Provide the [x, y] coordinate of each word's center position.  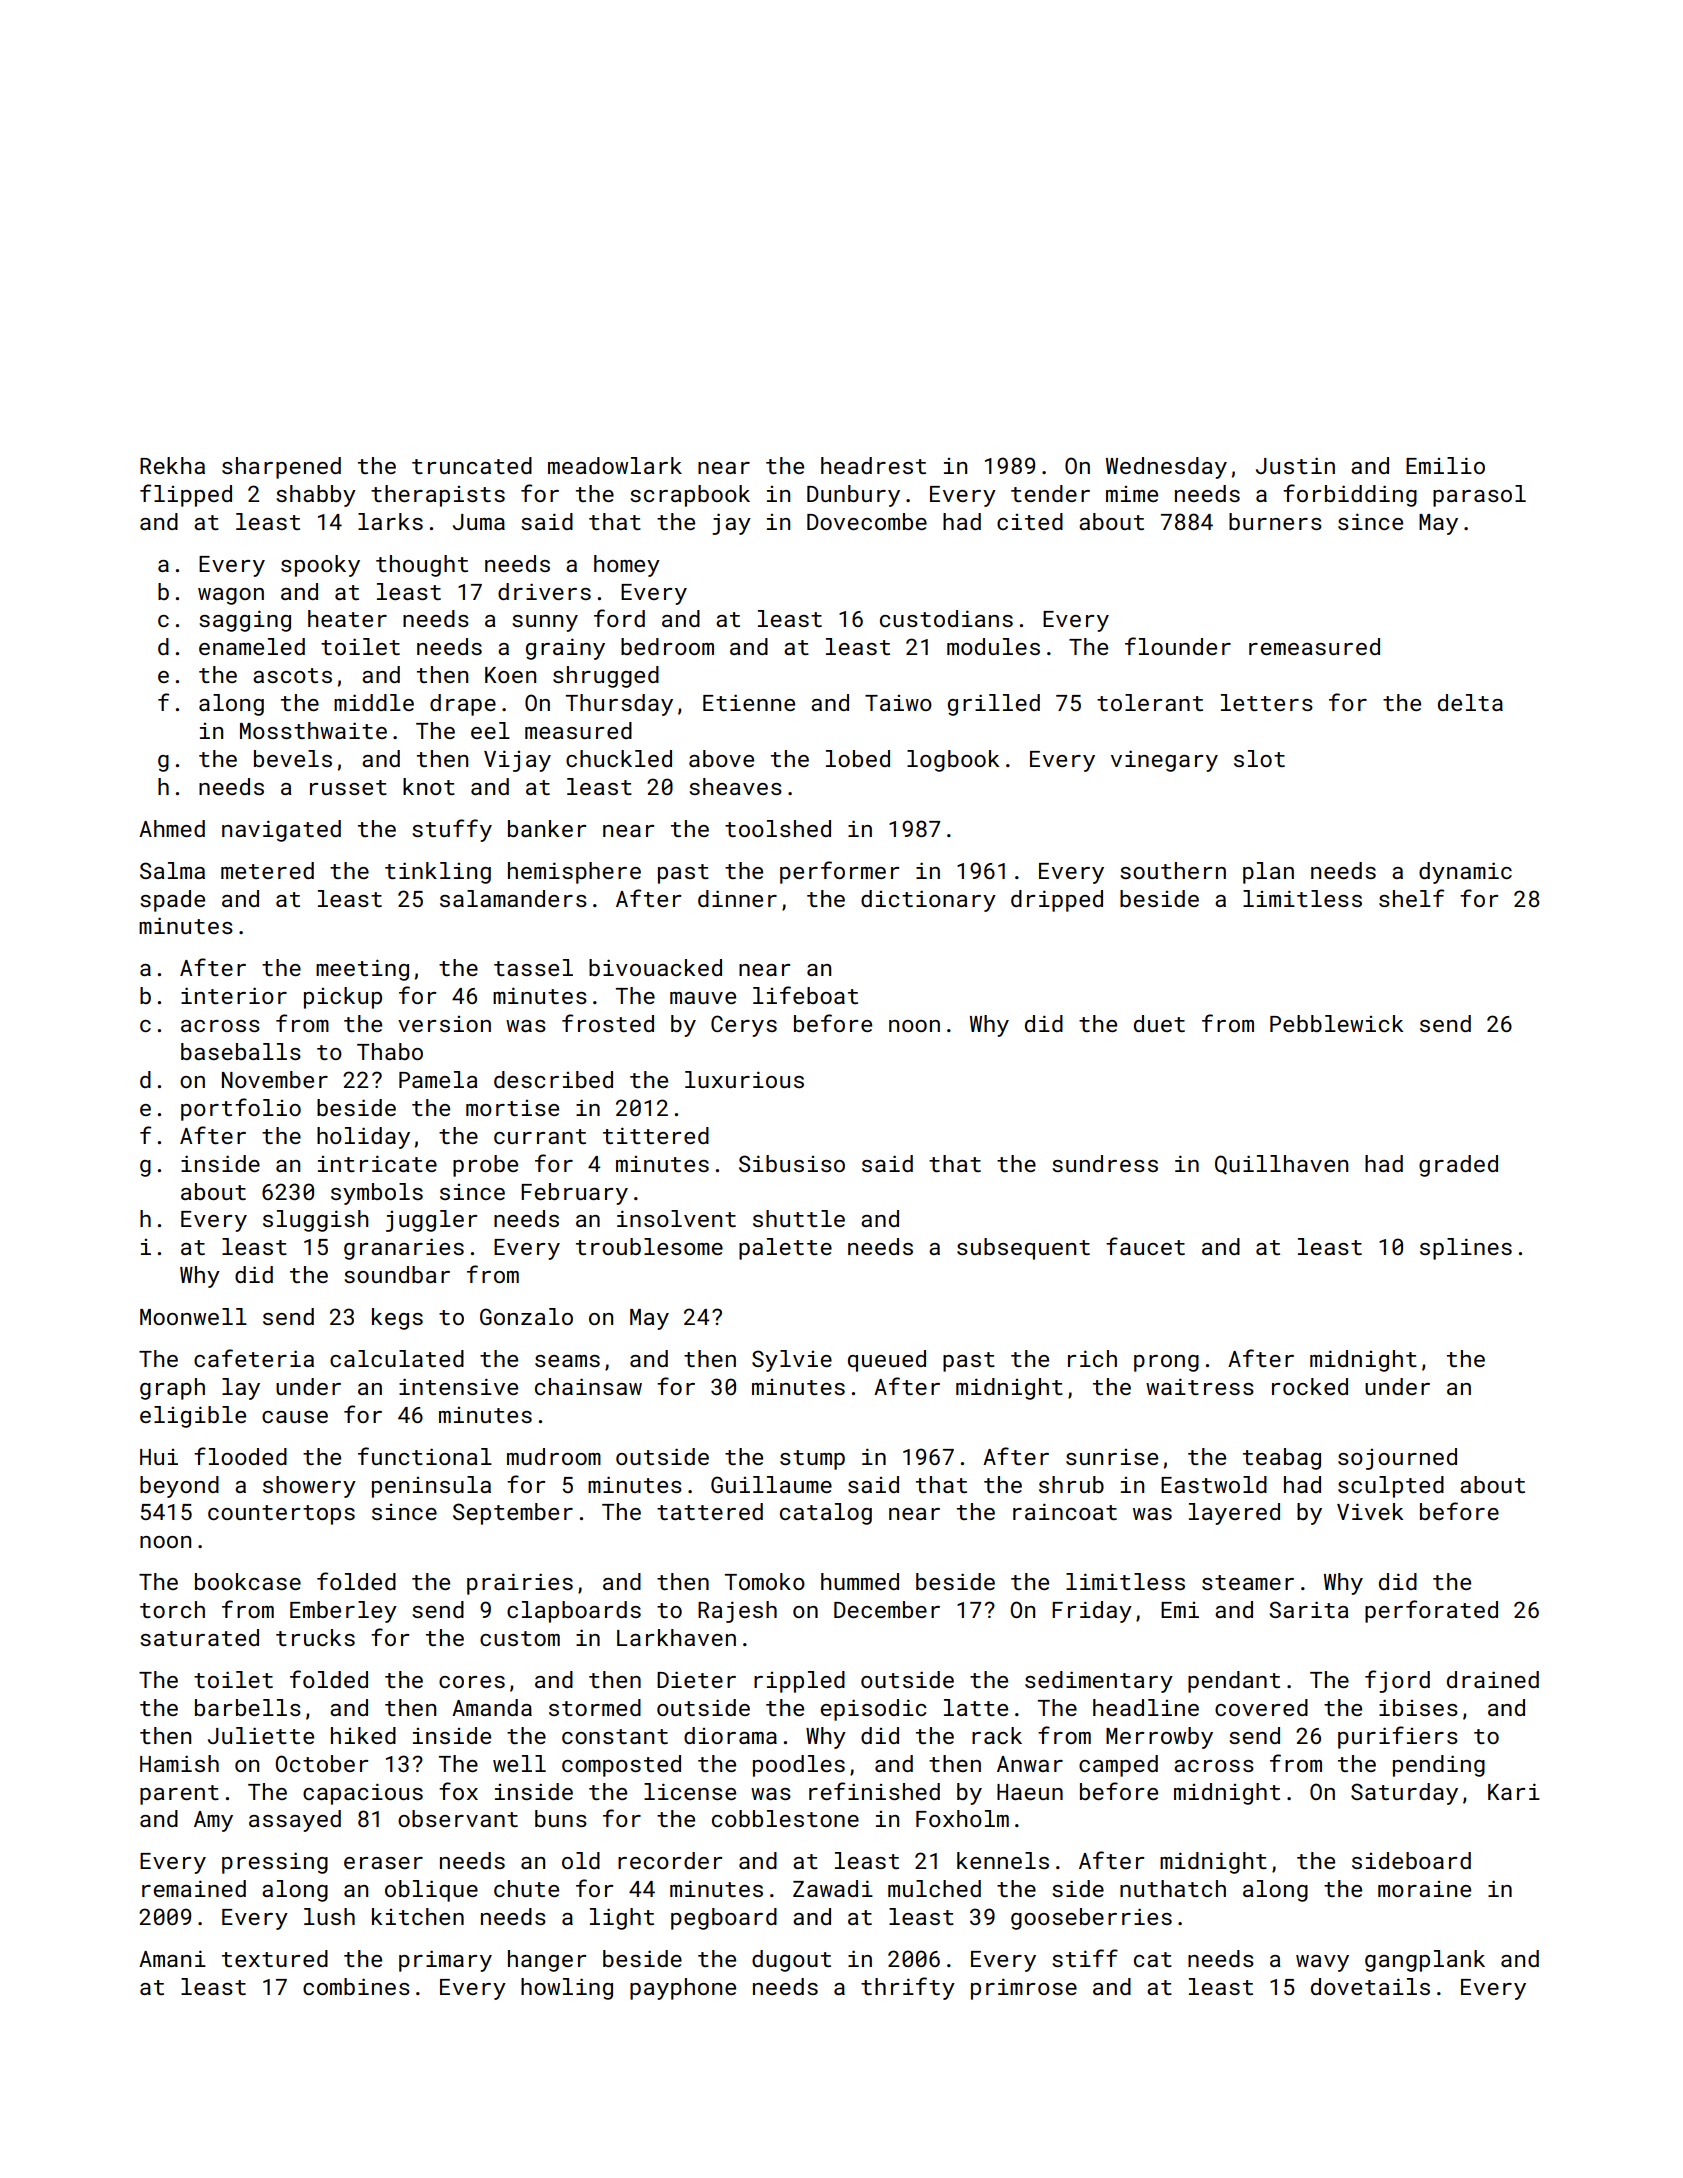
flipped [186, 495]
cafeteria [254, 1358]
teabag [1282, 1459]
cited [1030, 521]
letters [1267, 702]
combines [356, 1986]
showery [309, 1487]
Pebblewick [1336, 1023]
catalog [826, 1514]
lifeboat [805, 995]
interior [234, 995]
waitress [1200, 1386]
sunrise [1112, 1457]
